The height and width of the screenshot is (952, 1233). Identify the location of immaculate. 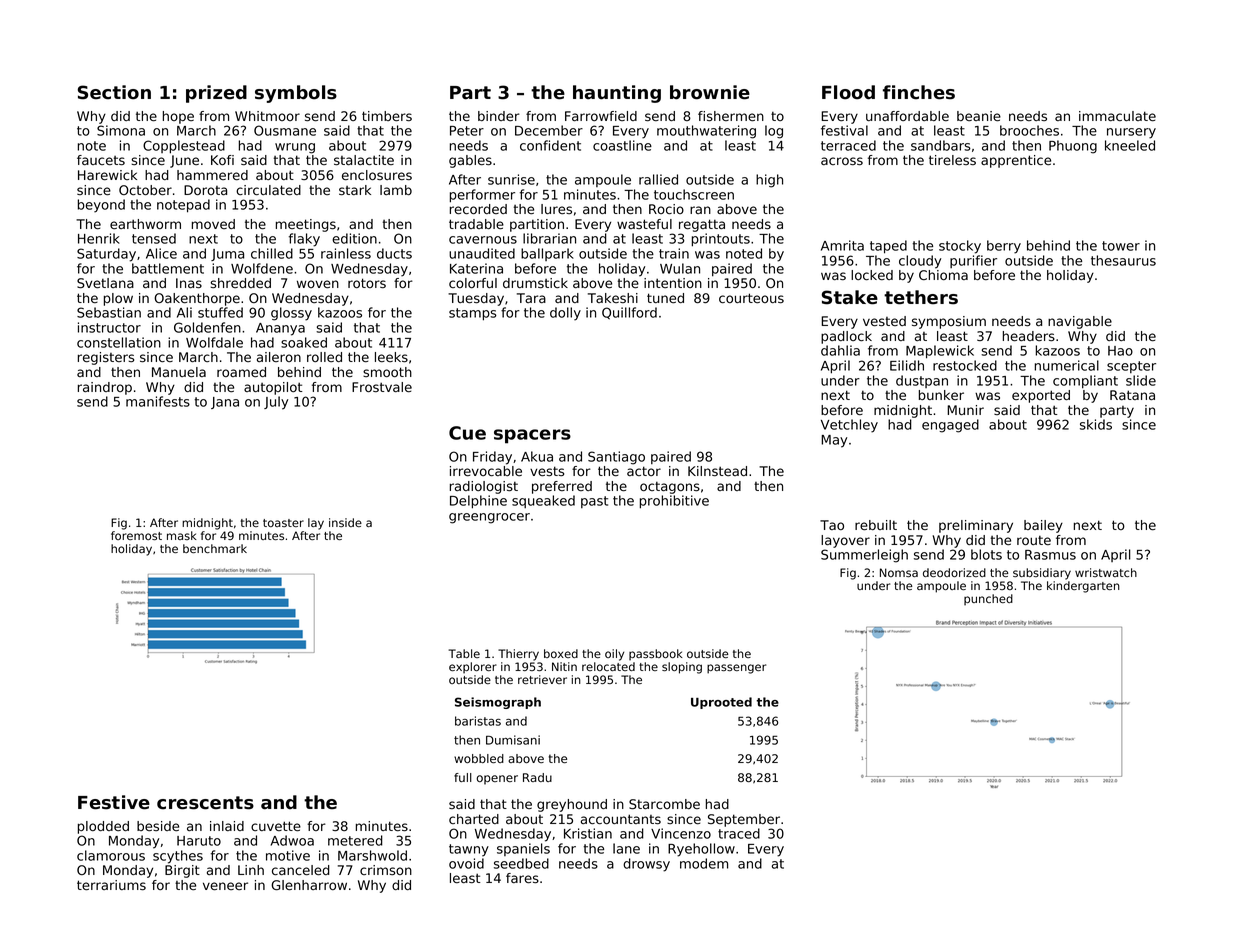
(1117, 116).
